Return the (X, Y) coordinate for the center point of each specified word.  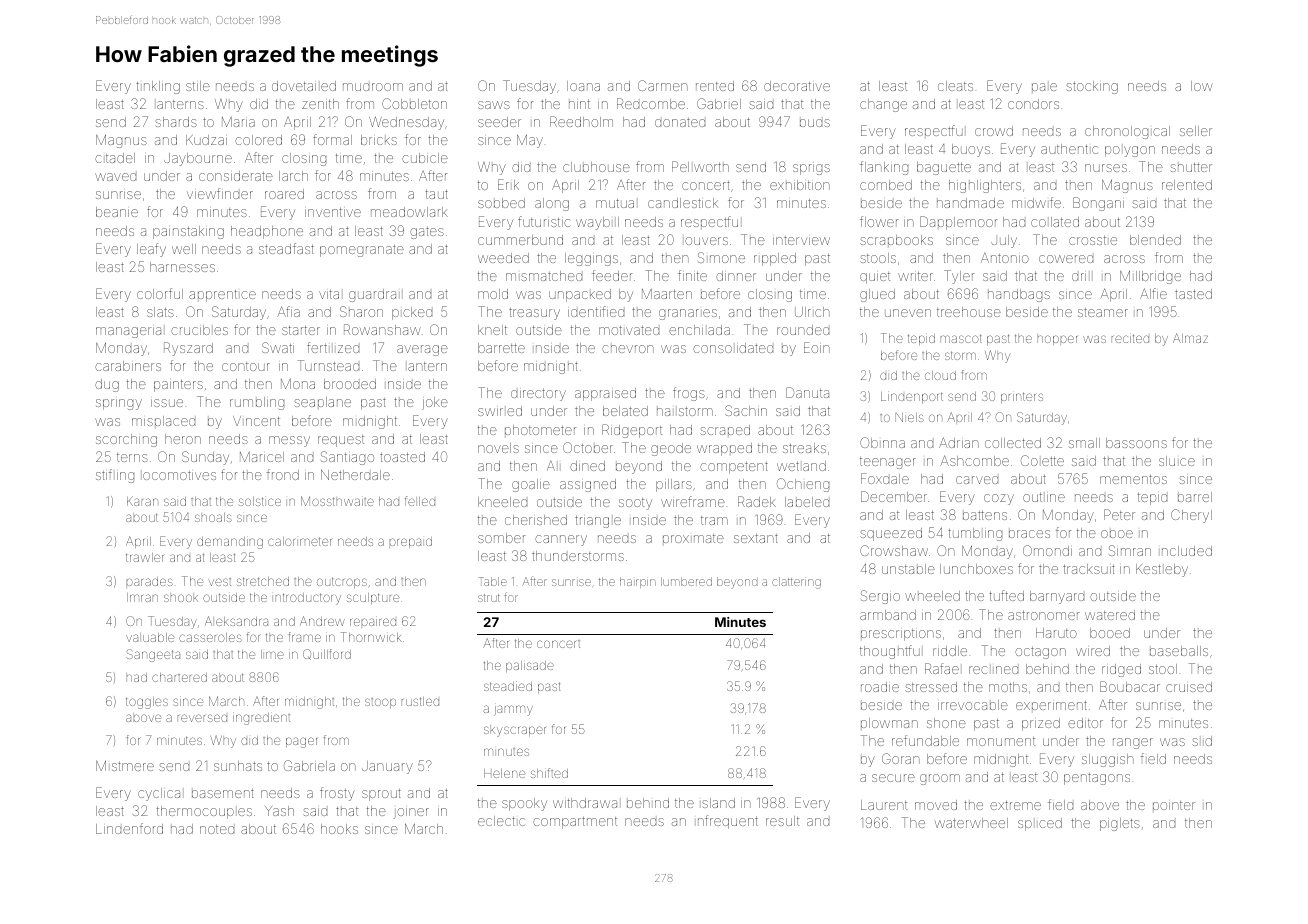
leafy (151, 250)
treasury (534, 314)
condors (1033, 104)
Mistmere (125, 765)
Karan (142, 501)
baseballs (1179, 651)
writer (915, 276)
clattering (796, 583)
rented (715, 86)
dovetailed (304, 86)
